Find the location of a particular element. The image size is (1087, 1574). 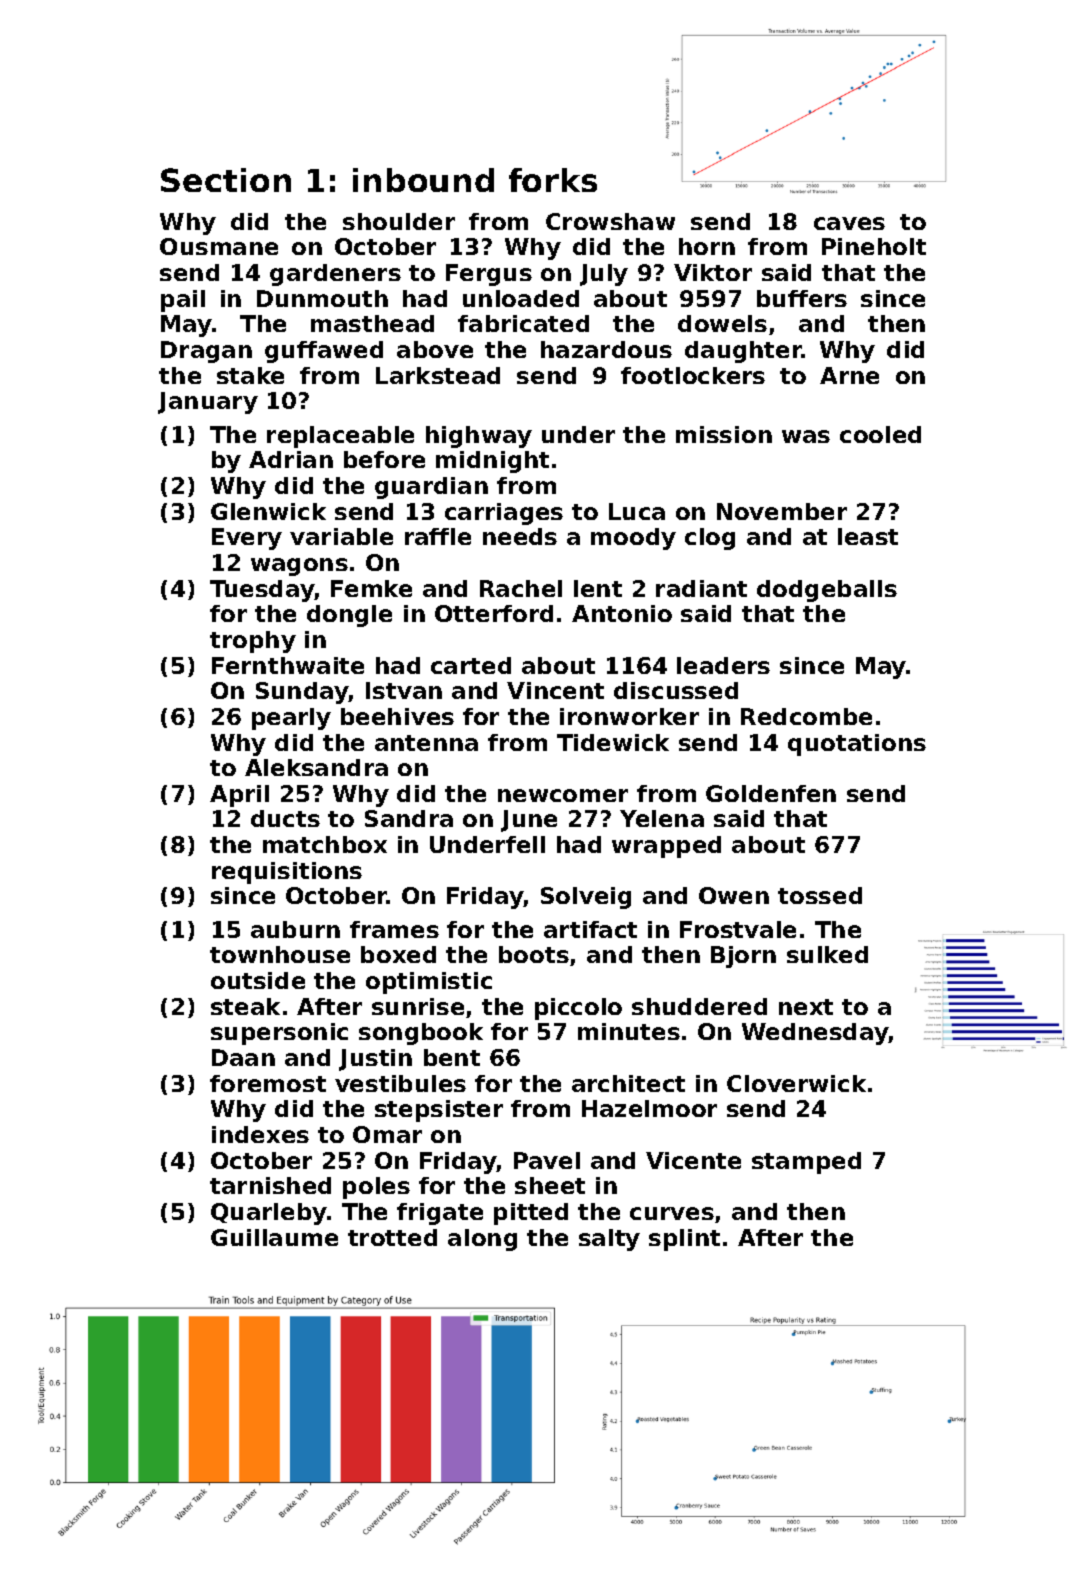

Goldenfen is located at coordinates (771, 793).
